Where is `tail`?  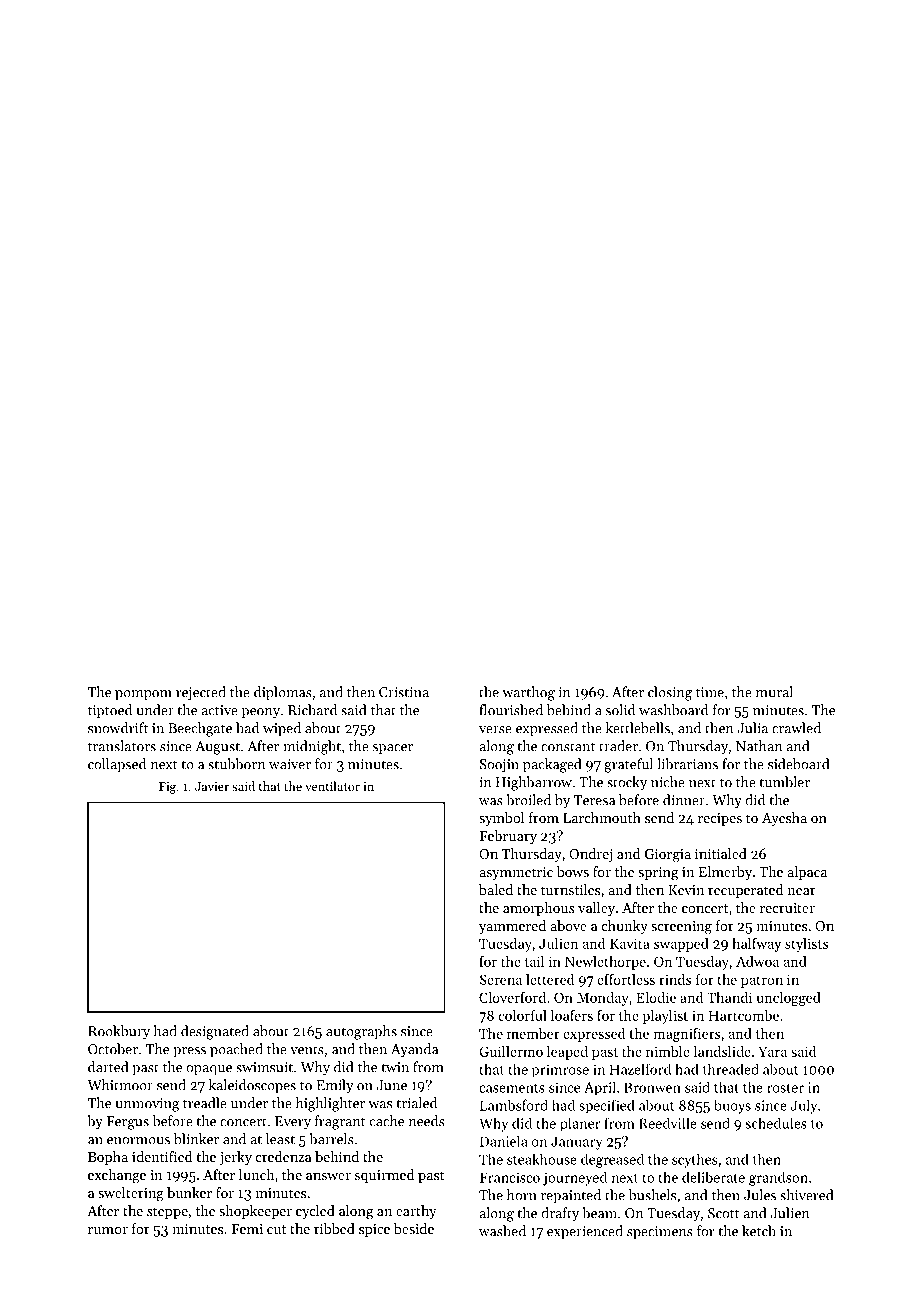
tail is located at coordinates (534, 961).
